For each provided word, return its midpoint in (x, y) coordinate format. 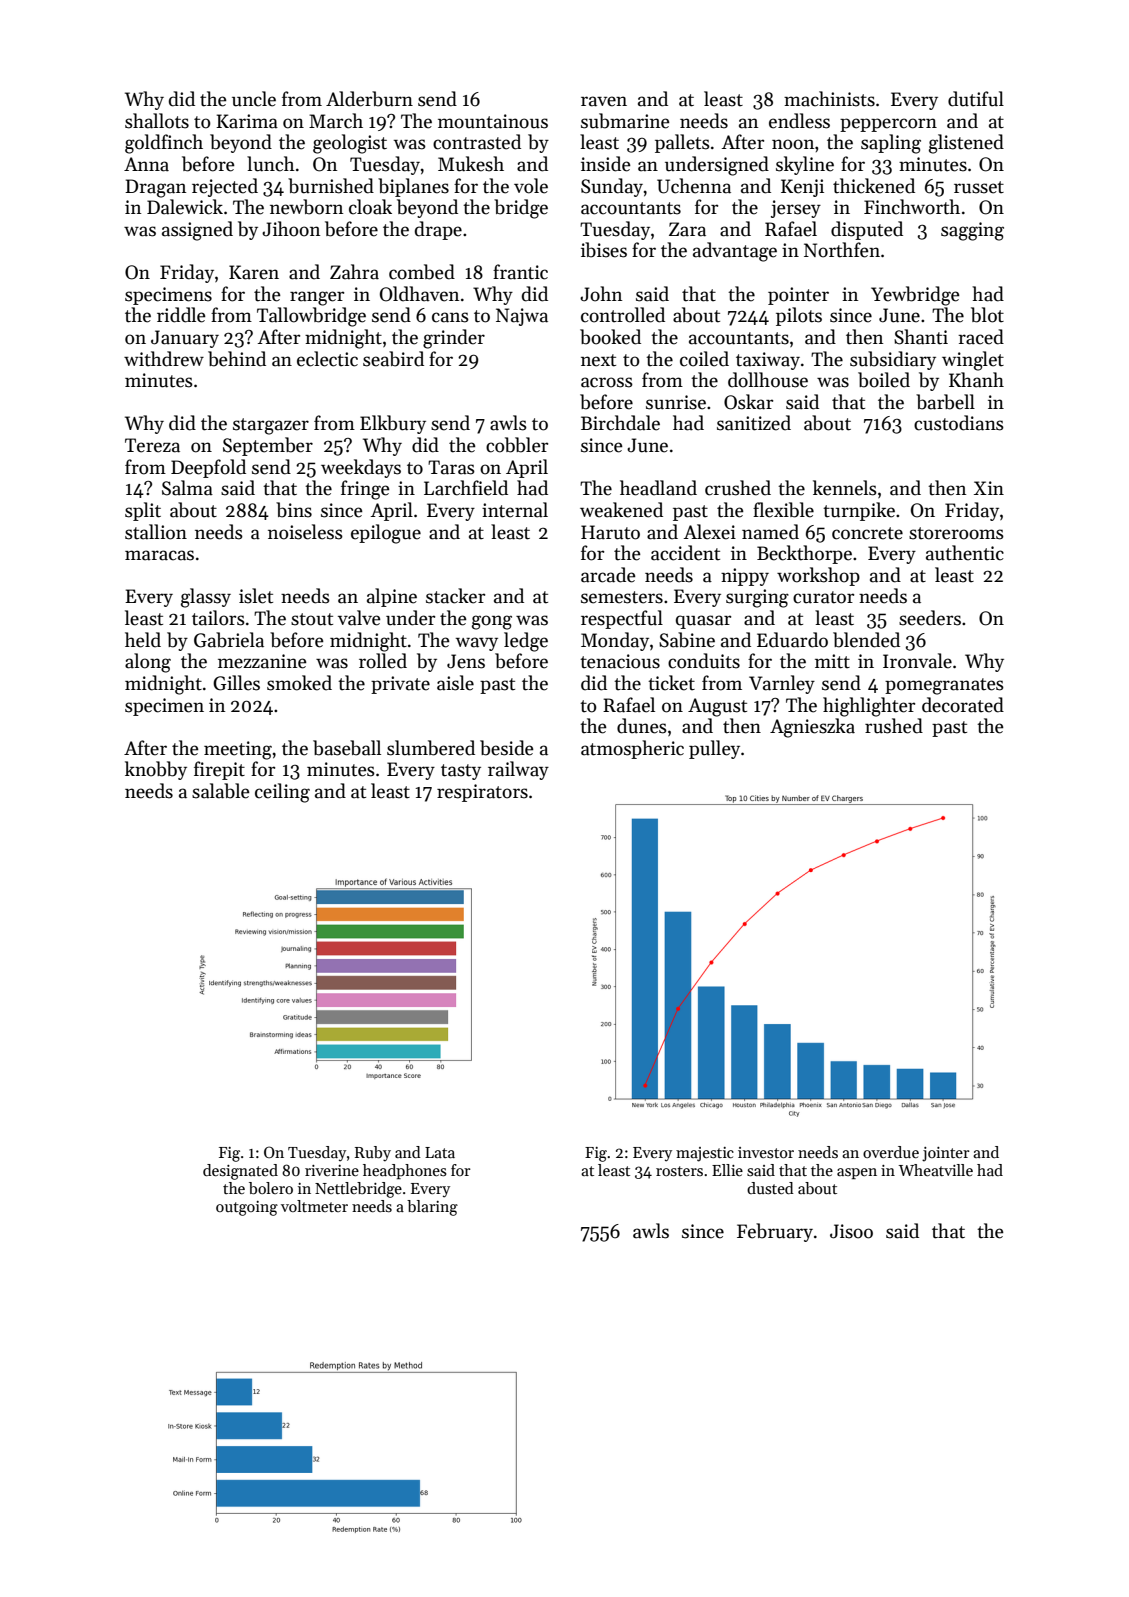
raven (604, 101)
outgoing (247, 1208)
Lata (440, 1152)
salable (221, 791)
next (598, 360)
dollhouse (768, 380)
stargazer (271, 426)
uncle (254, 99)
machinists (829, 99)
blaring (432, 1208)
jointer (946, 1154)
